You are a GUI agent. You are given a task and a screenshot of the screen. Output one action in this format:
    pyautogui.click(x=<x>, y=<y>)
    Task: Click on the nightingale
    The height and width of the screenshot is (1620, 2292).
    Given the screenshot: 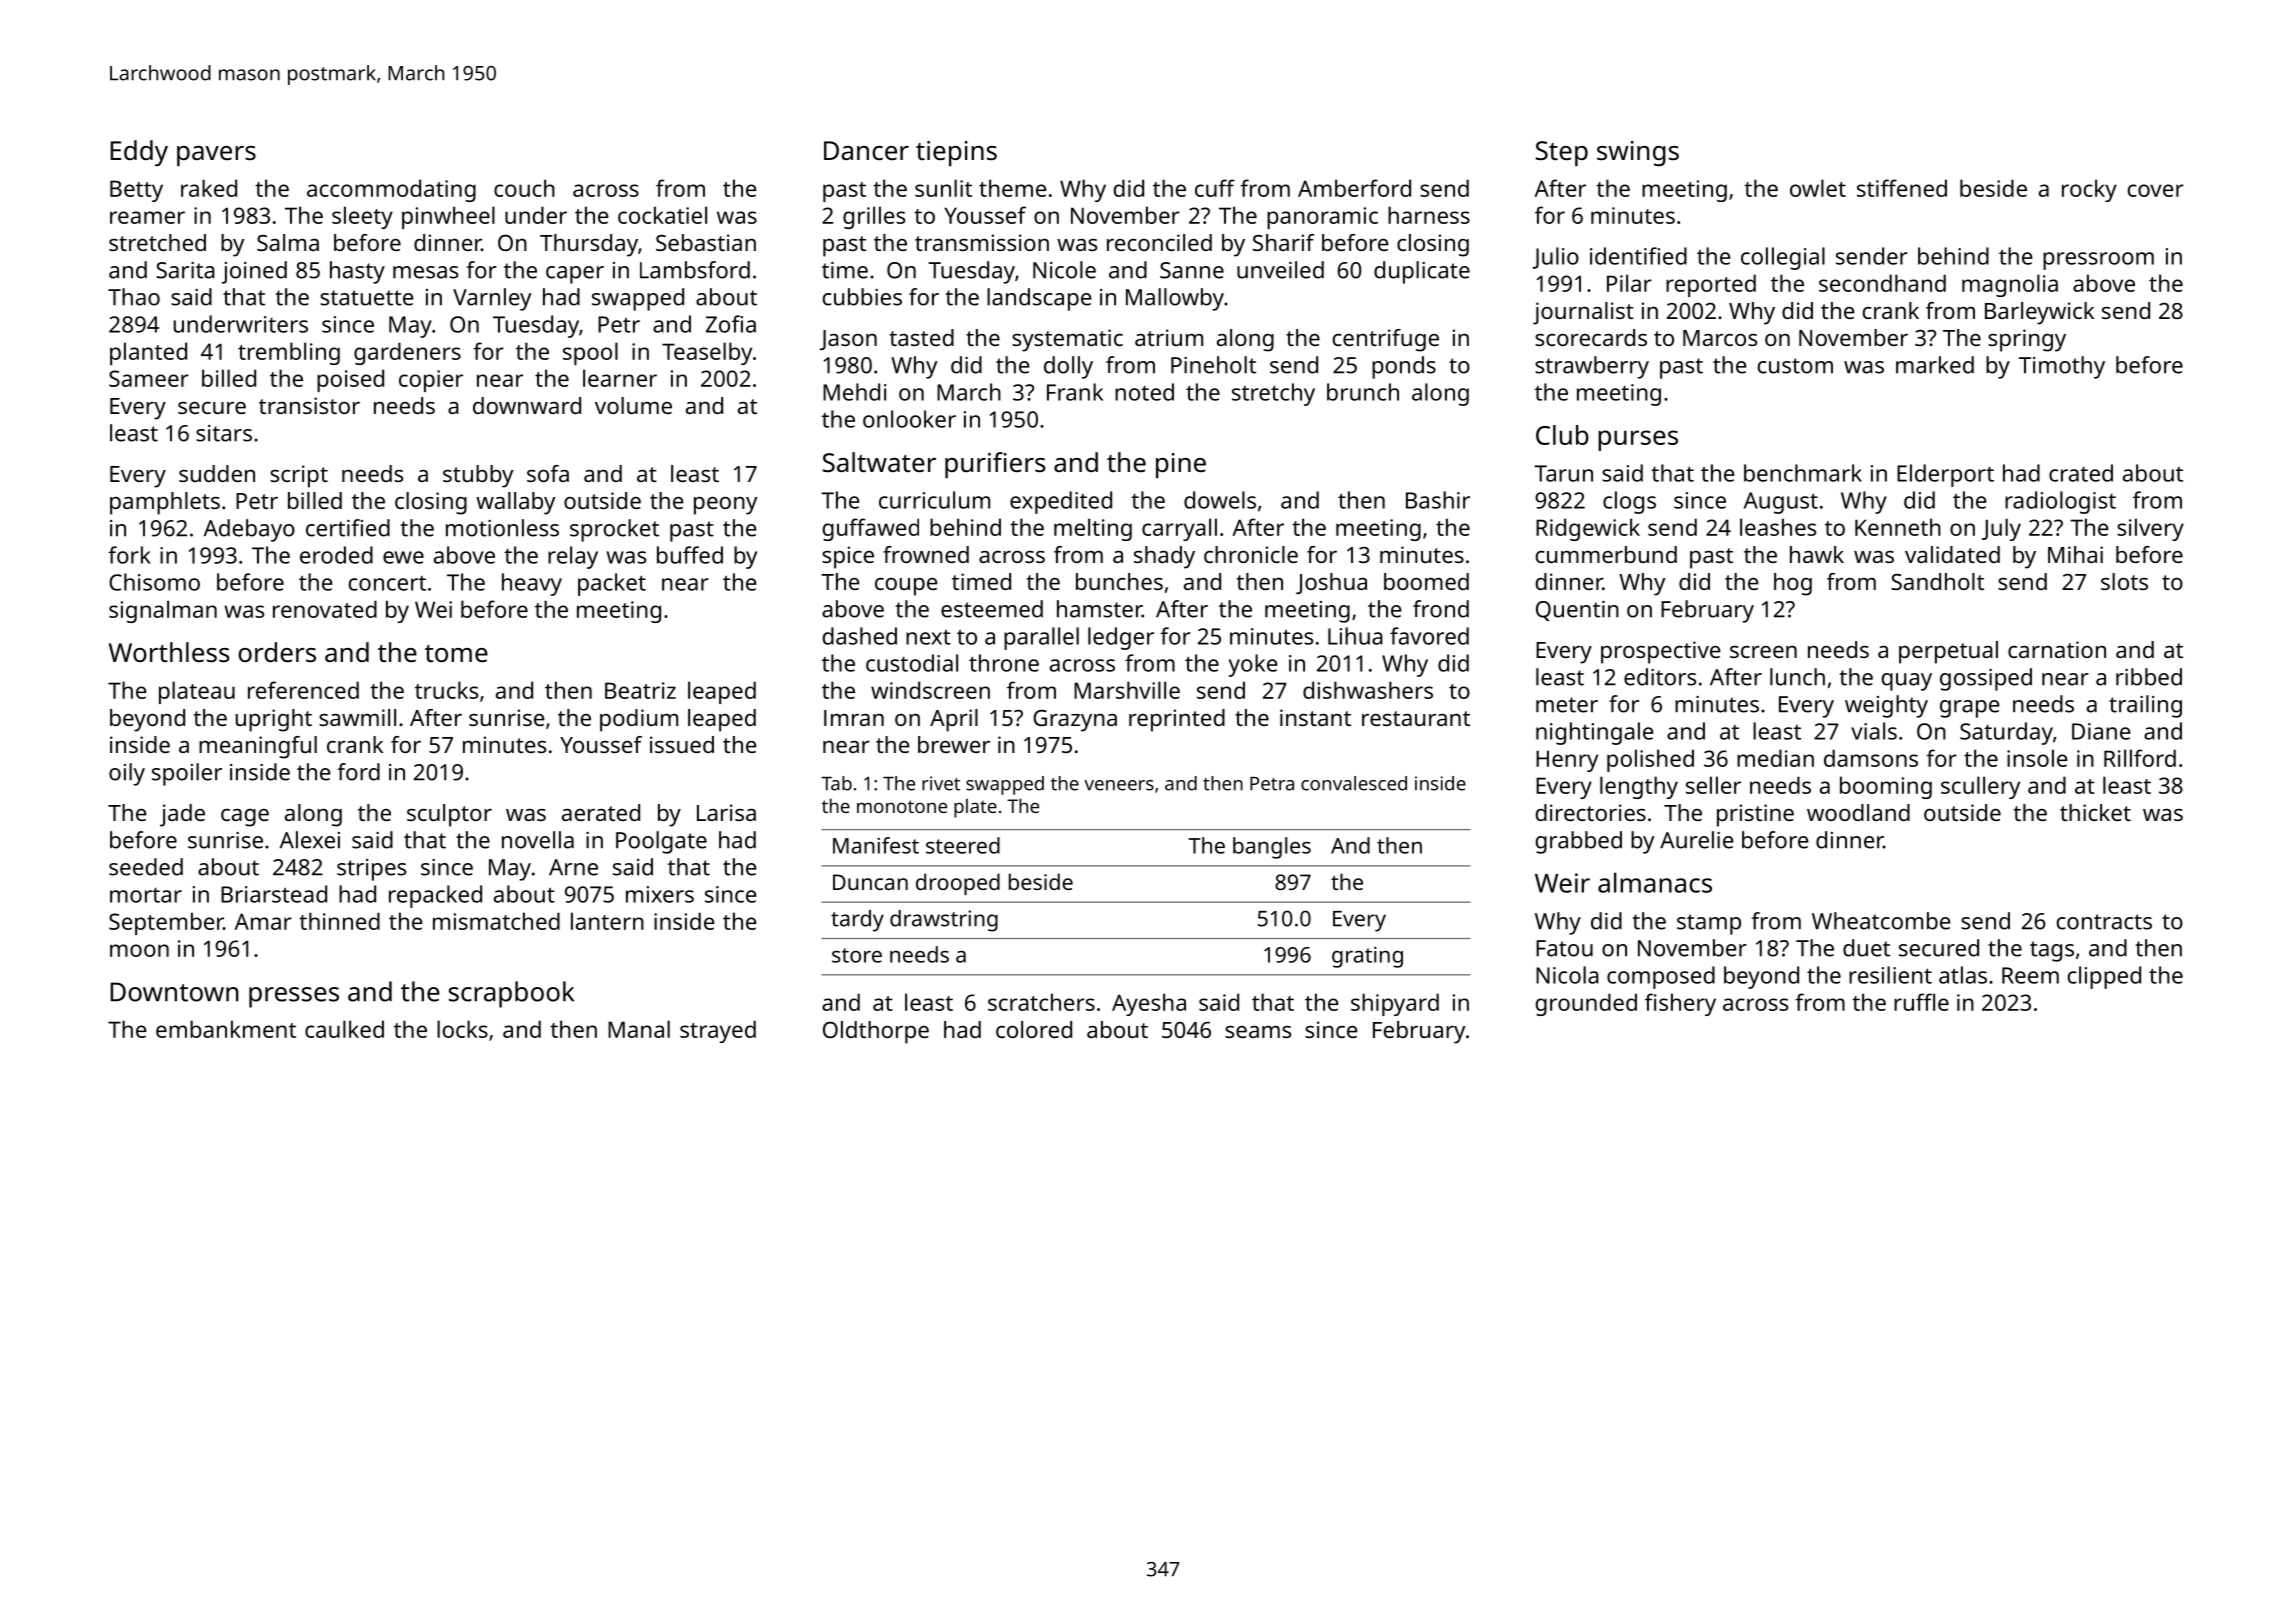 What is the action you would take?
    pyautogui.click(x=1594, y=733)
